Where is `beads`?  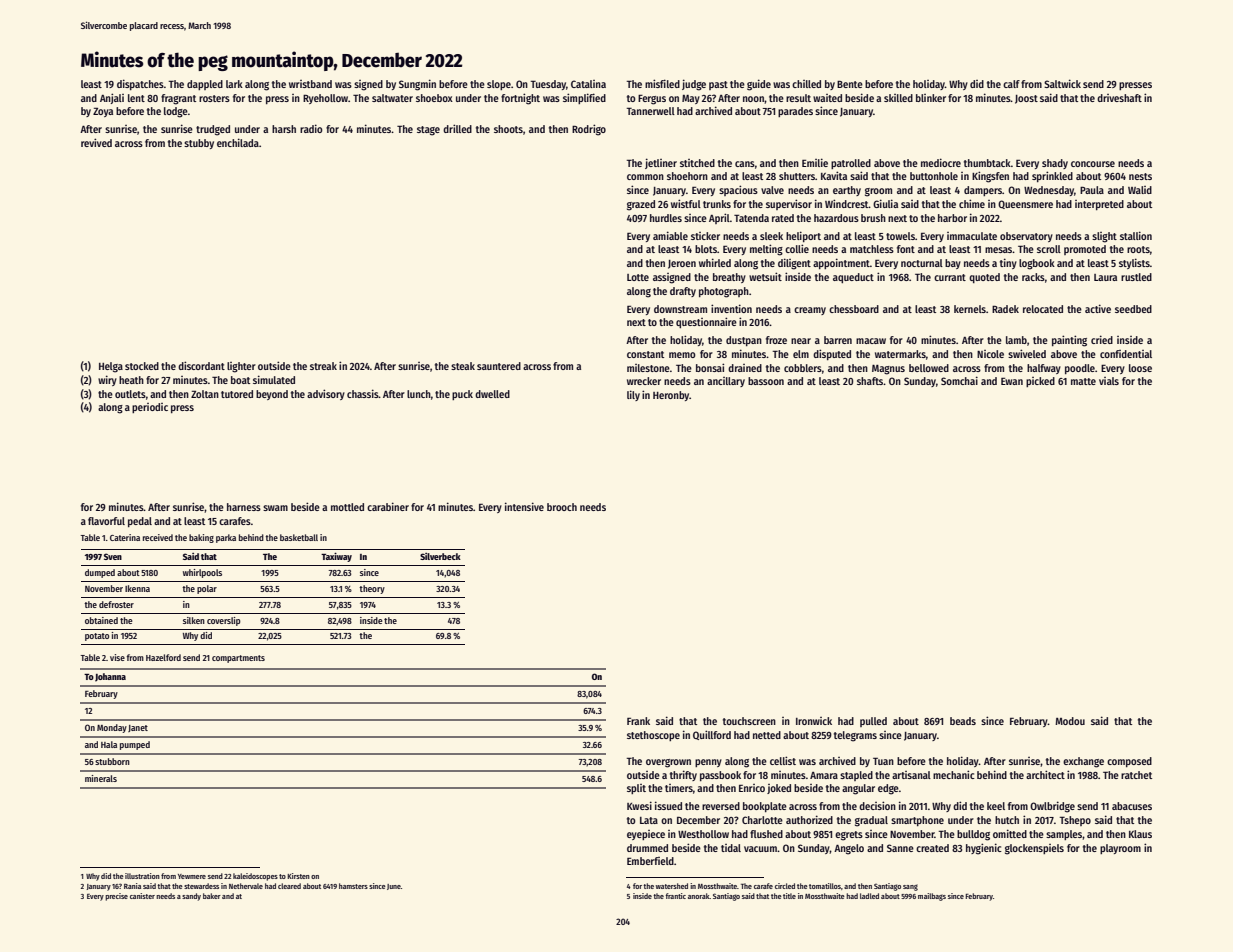 beads is located at coordinates (963, 721).
